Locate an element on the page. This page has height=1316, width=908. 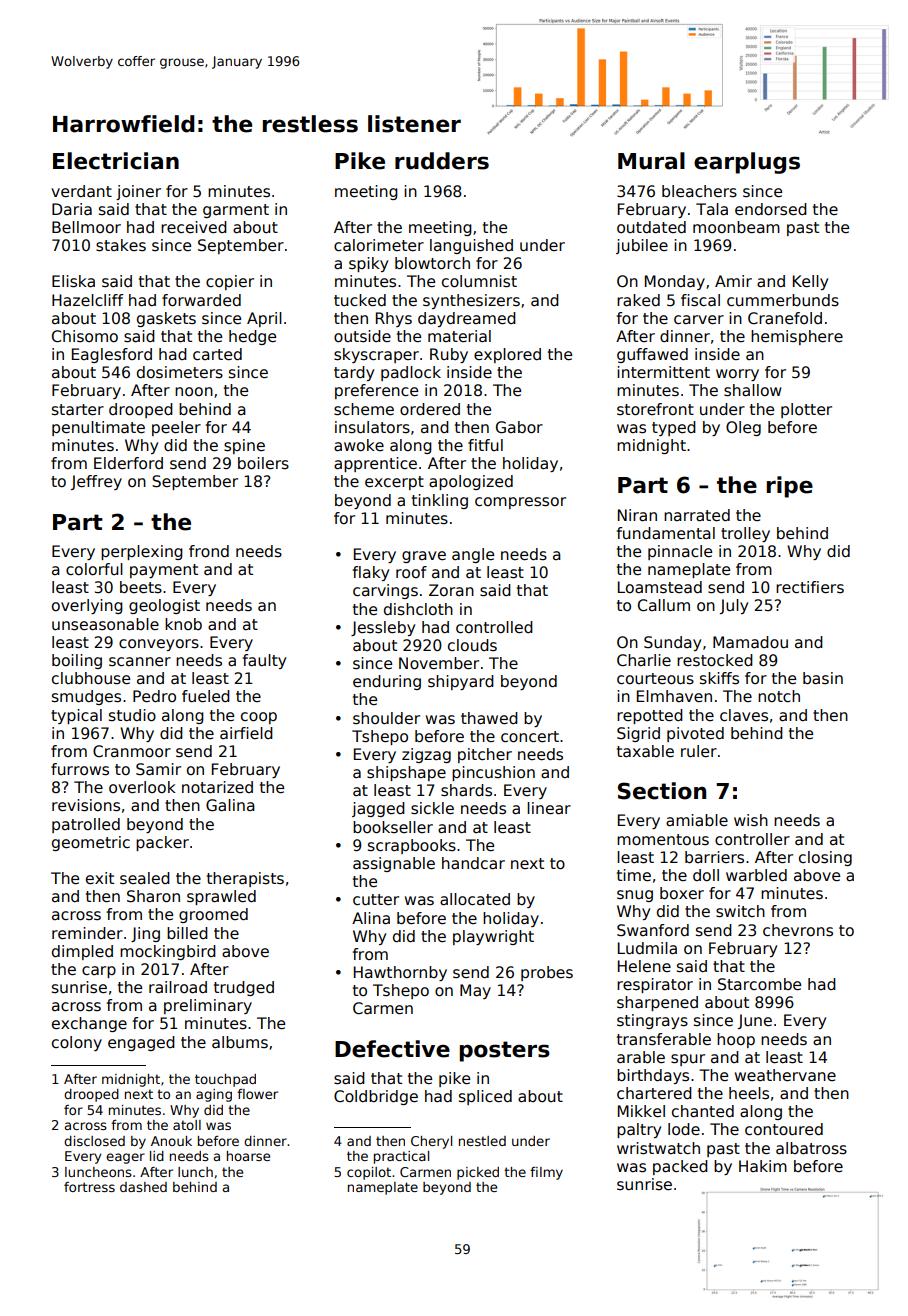
packed is located at coordinates (680, 1167).
